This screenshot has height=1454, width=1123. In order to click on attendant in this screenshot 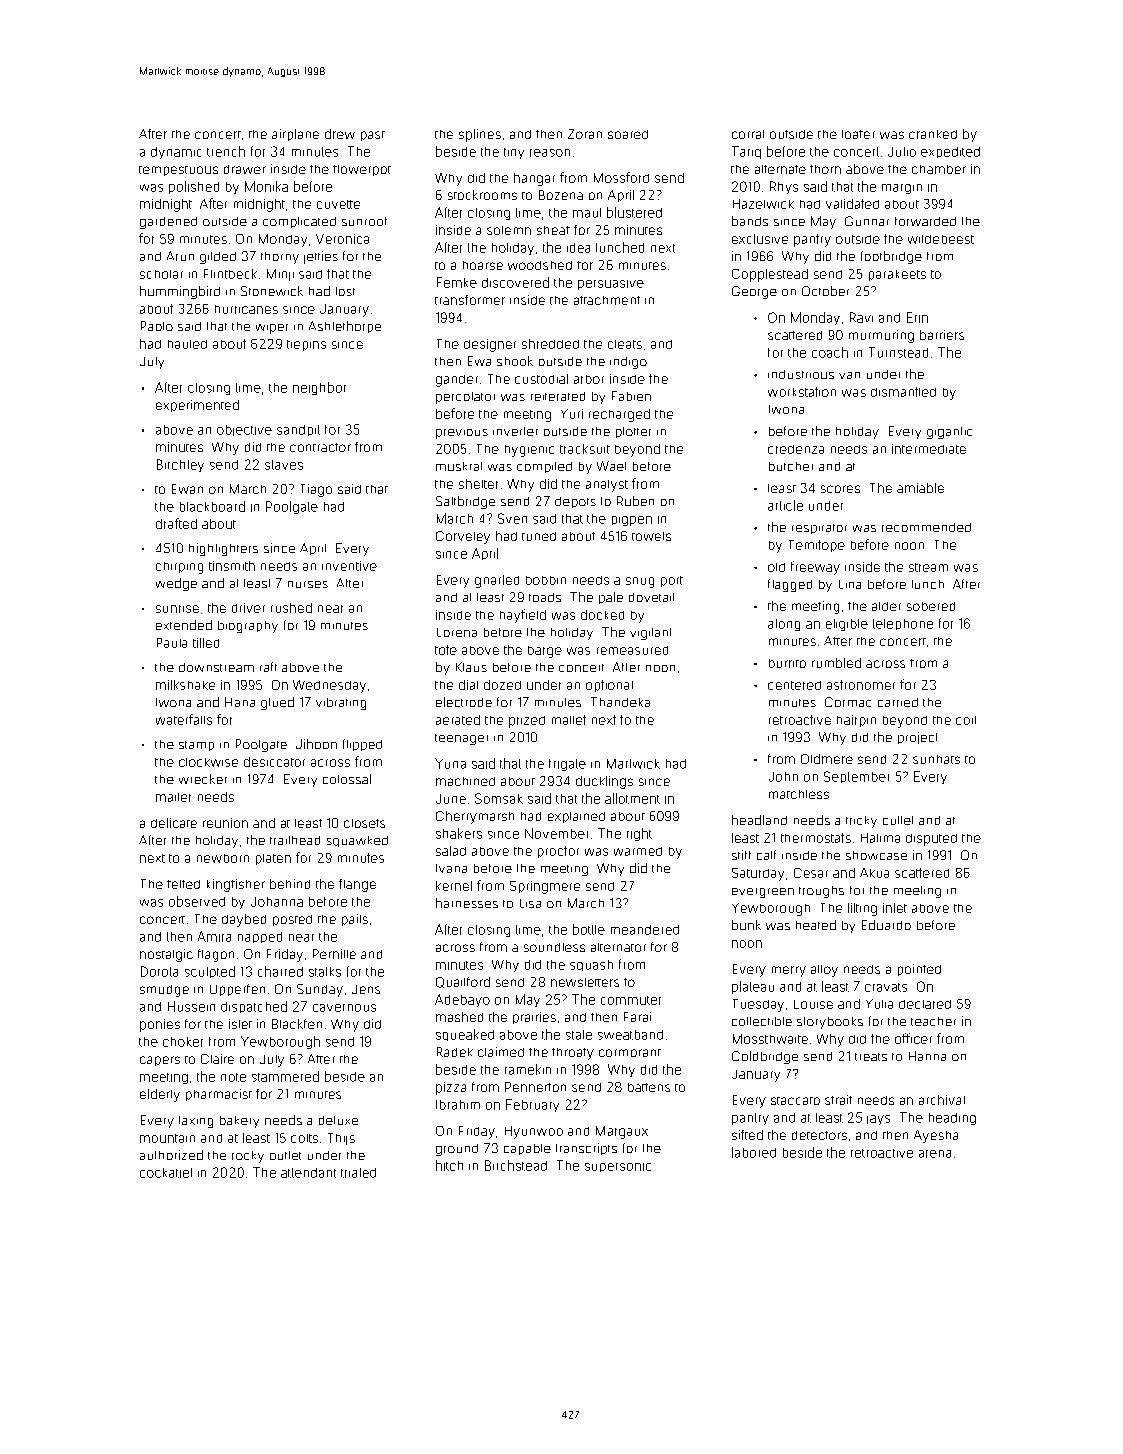, I will do `click(308, 1173)`.
